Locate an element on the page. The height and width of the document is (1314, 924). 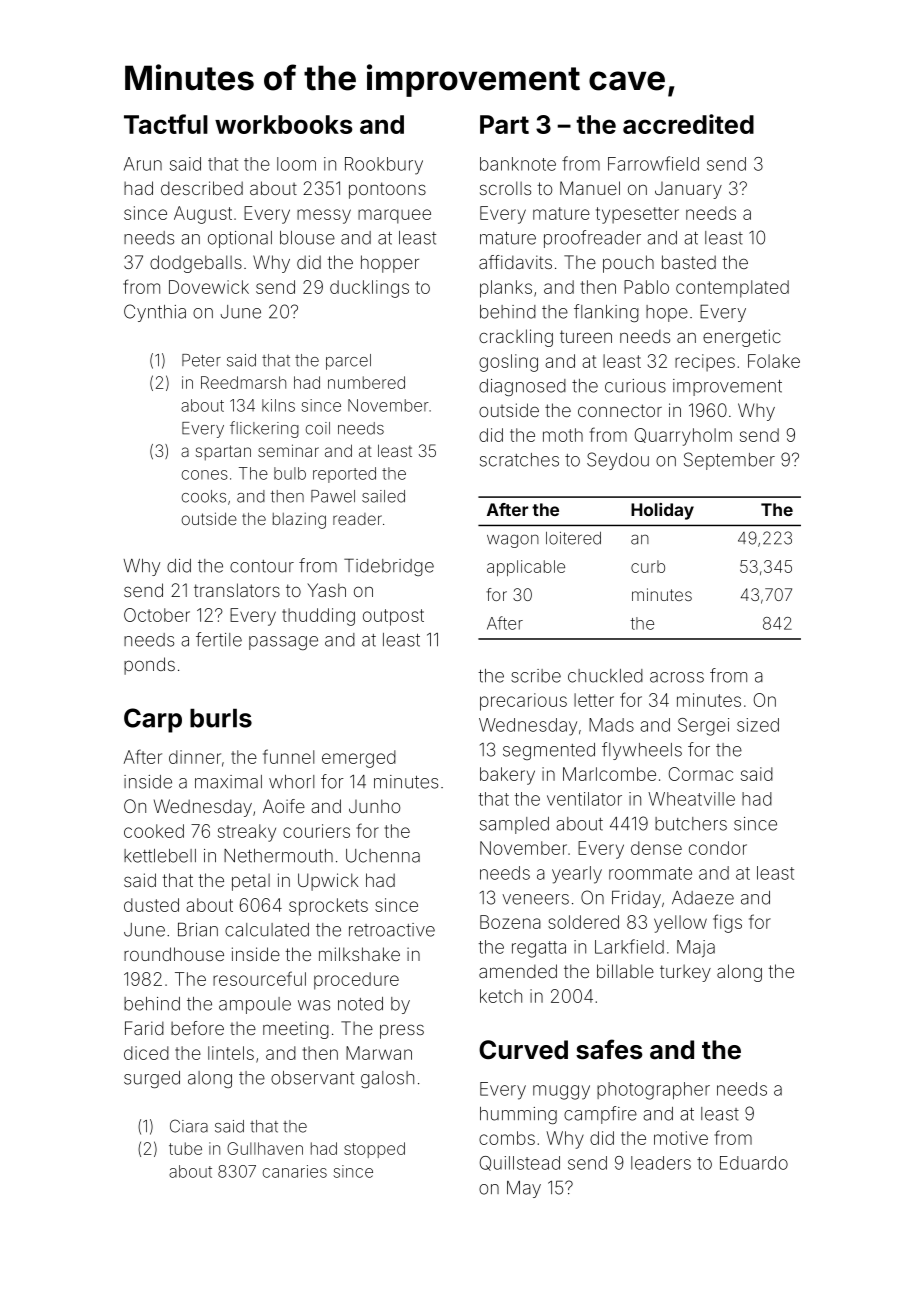
Folake is located at coordinates (774, 361).
